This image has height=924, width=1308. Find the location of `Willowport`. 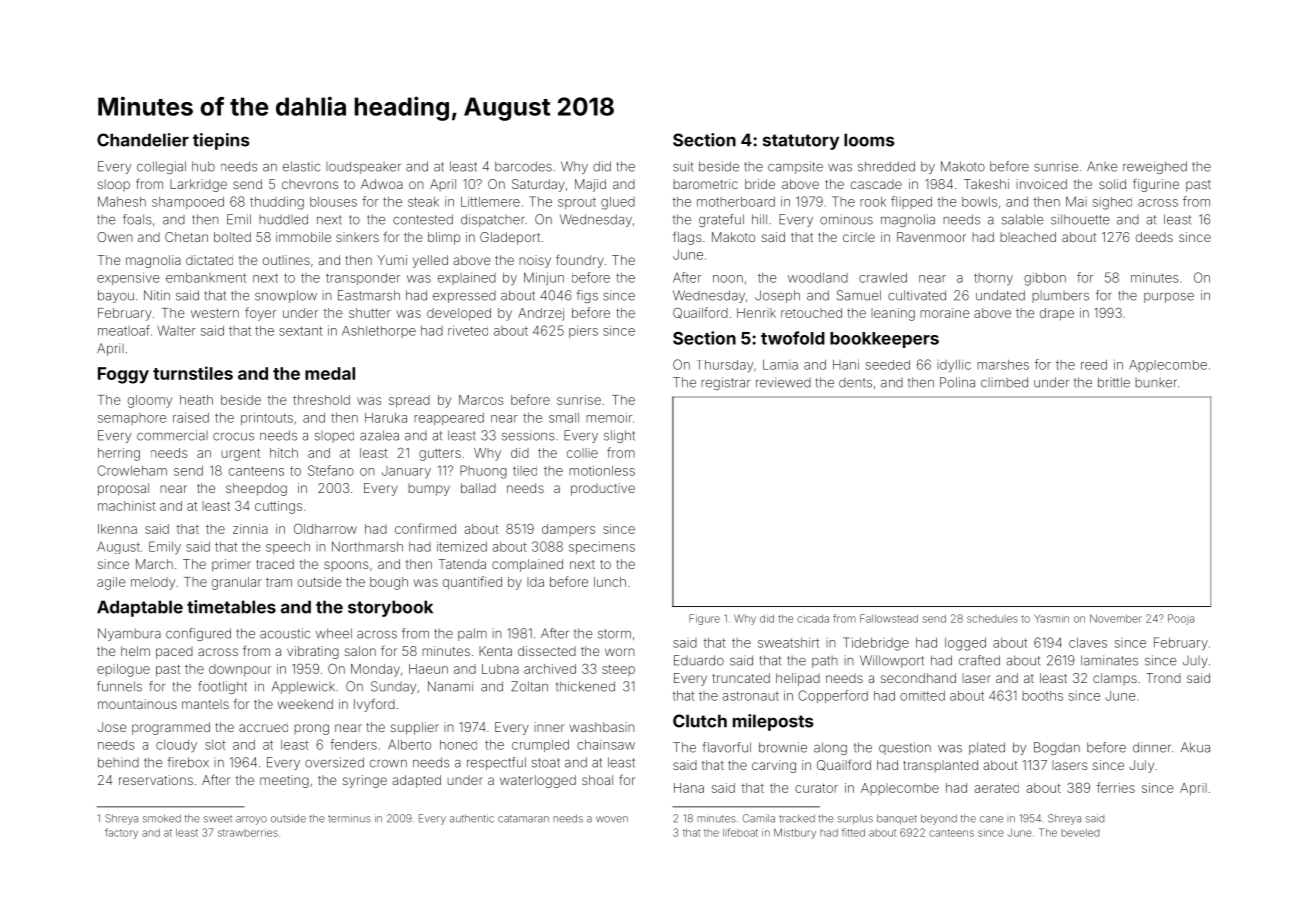

Willowport is located at coordinates (892, 661).
